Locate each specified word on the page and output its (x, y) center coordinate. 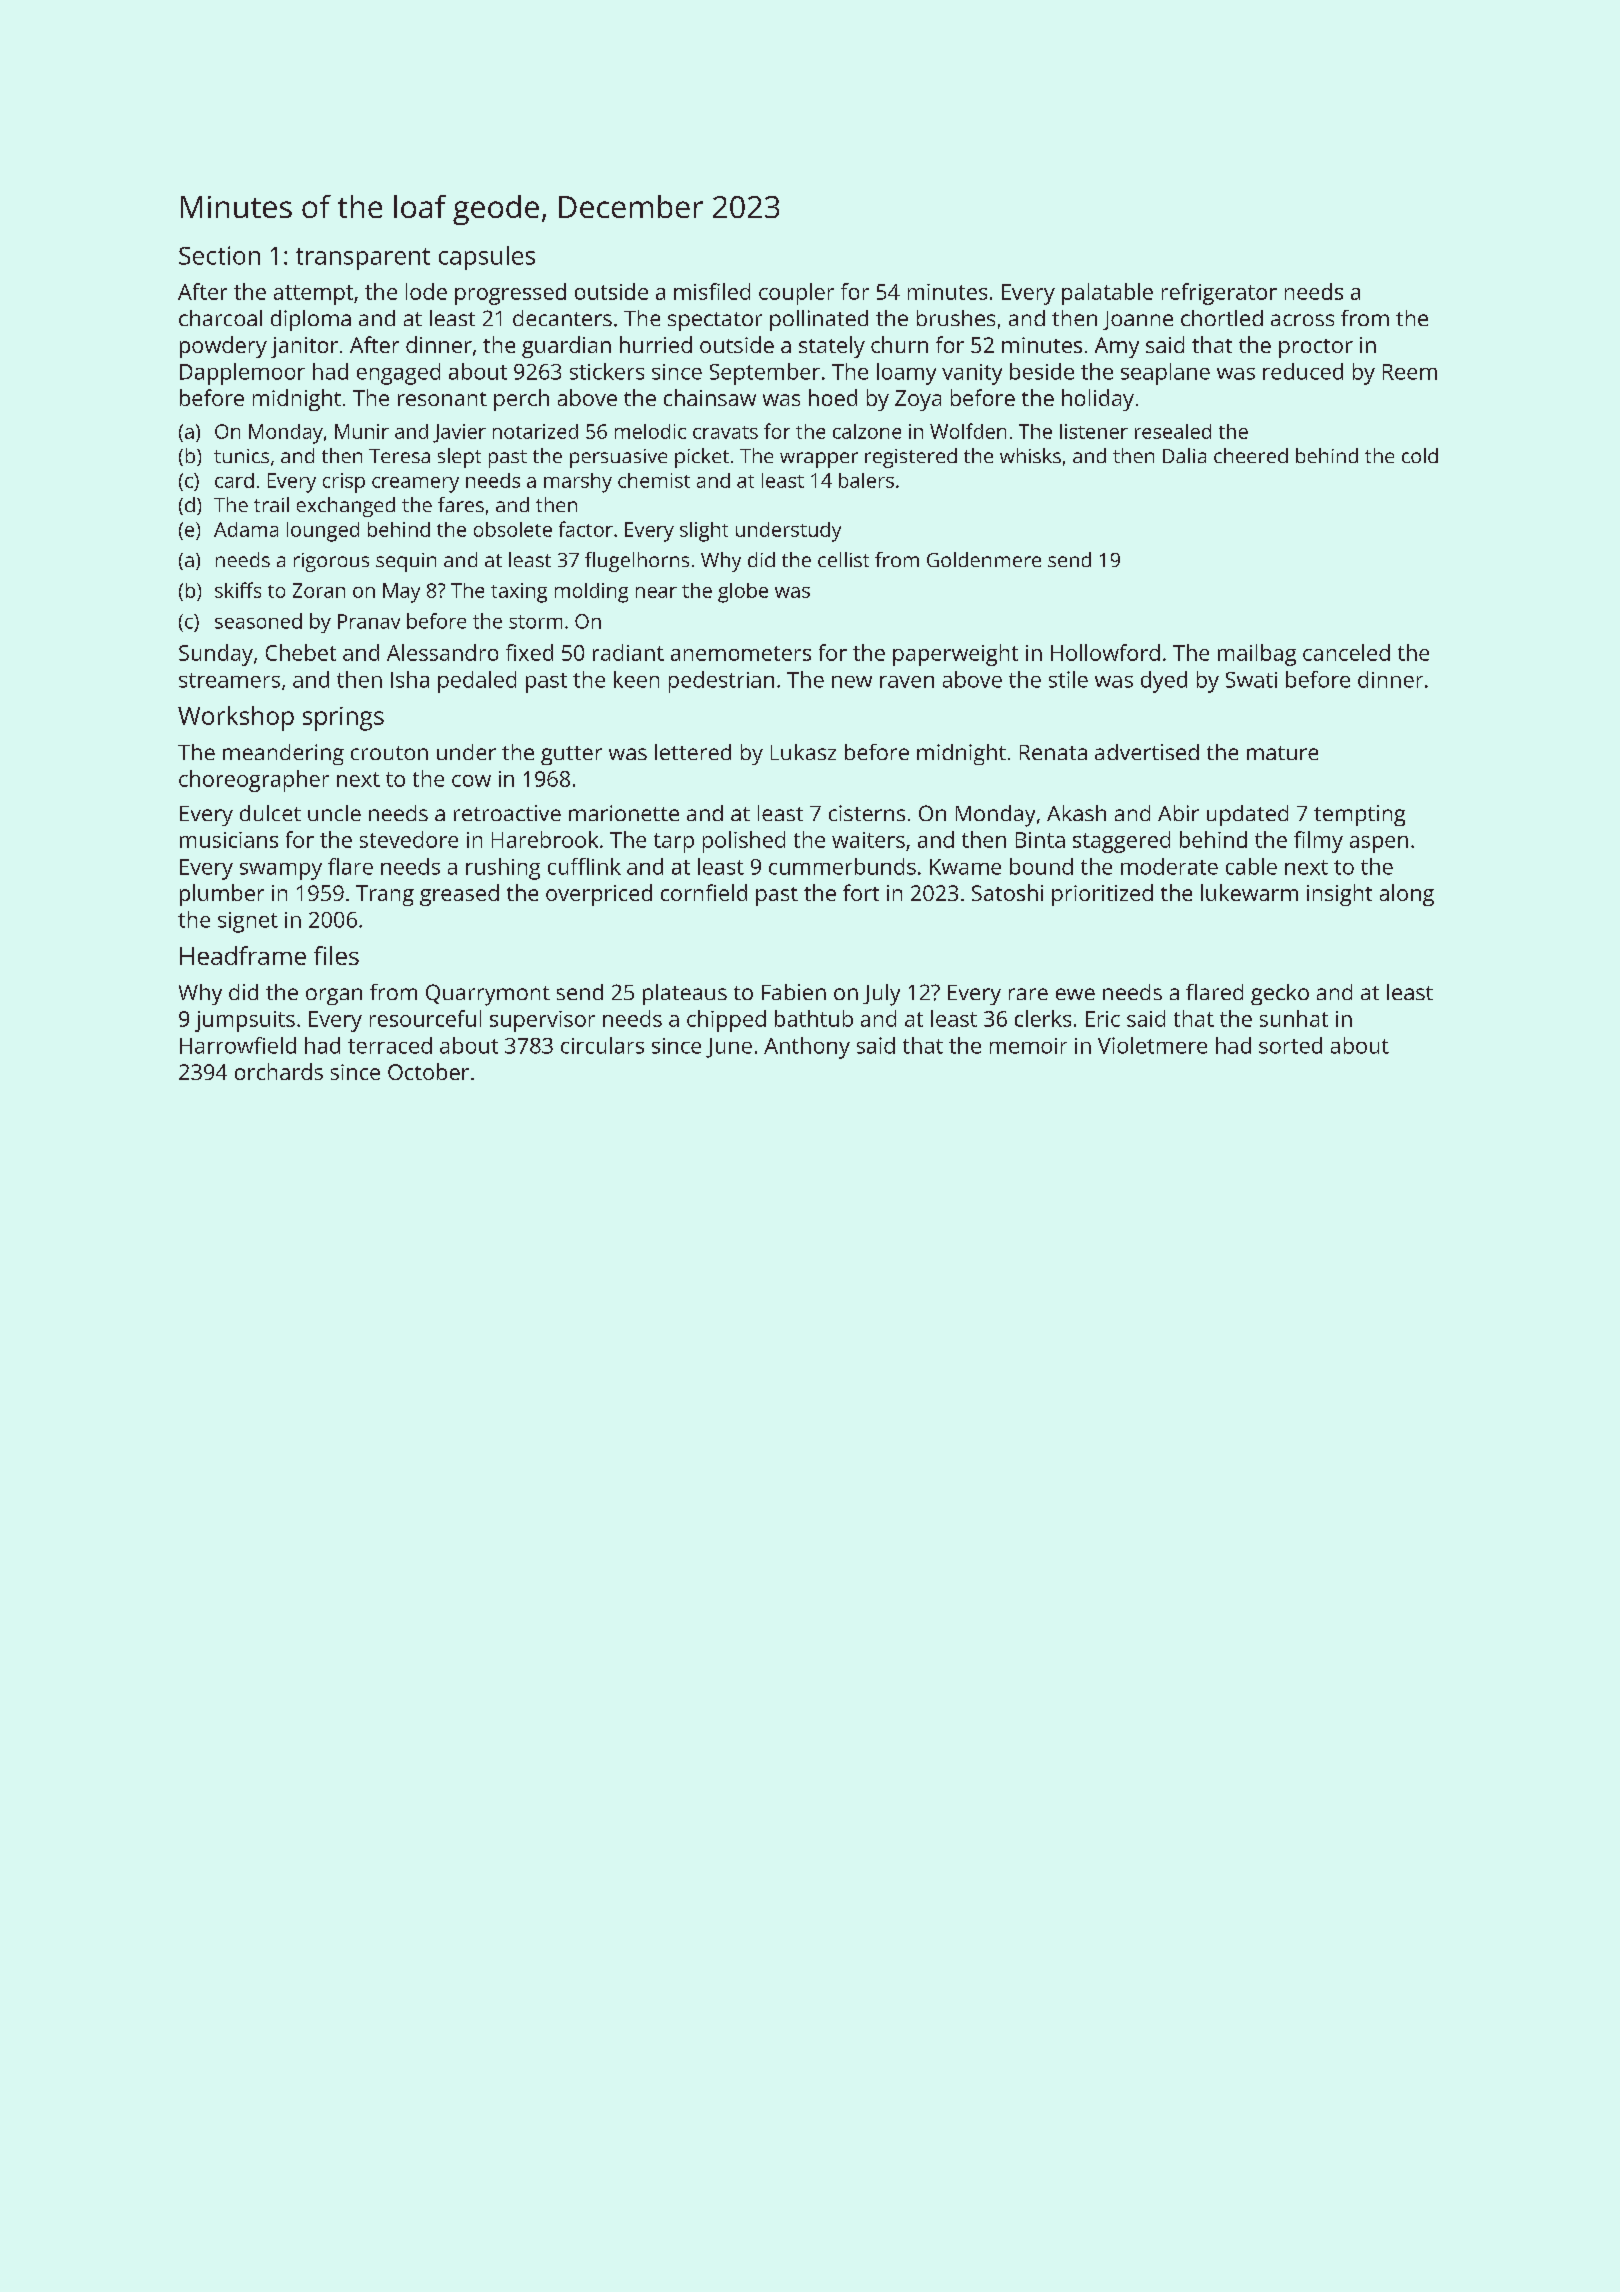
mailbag (1257, 655)
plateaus (685, 994)
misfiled (712, 291)
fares (461, 504)
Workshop (236, 718)
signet (248, 922)
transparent (363, 259)
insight (1339, 895)
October (428, 1071)
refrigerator (1219, 294)
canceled (1346, 652)
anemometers (741, 653)
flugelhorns (637, 562)
